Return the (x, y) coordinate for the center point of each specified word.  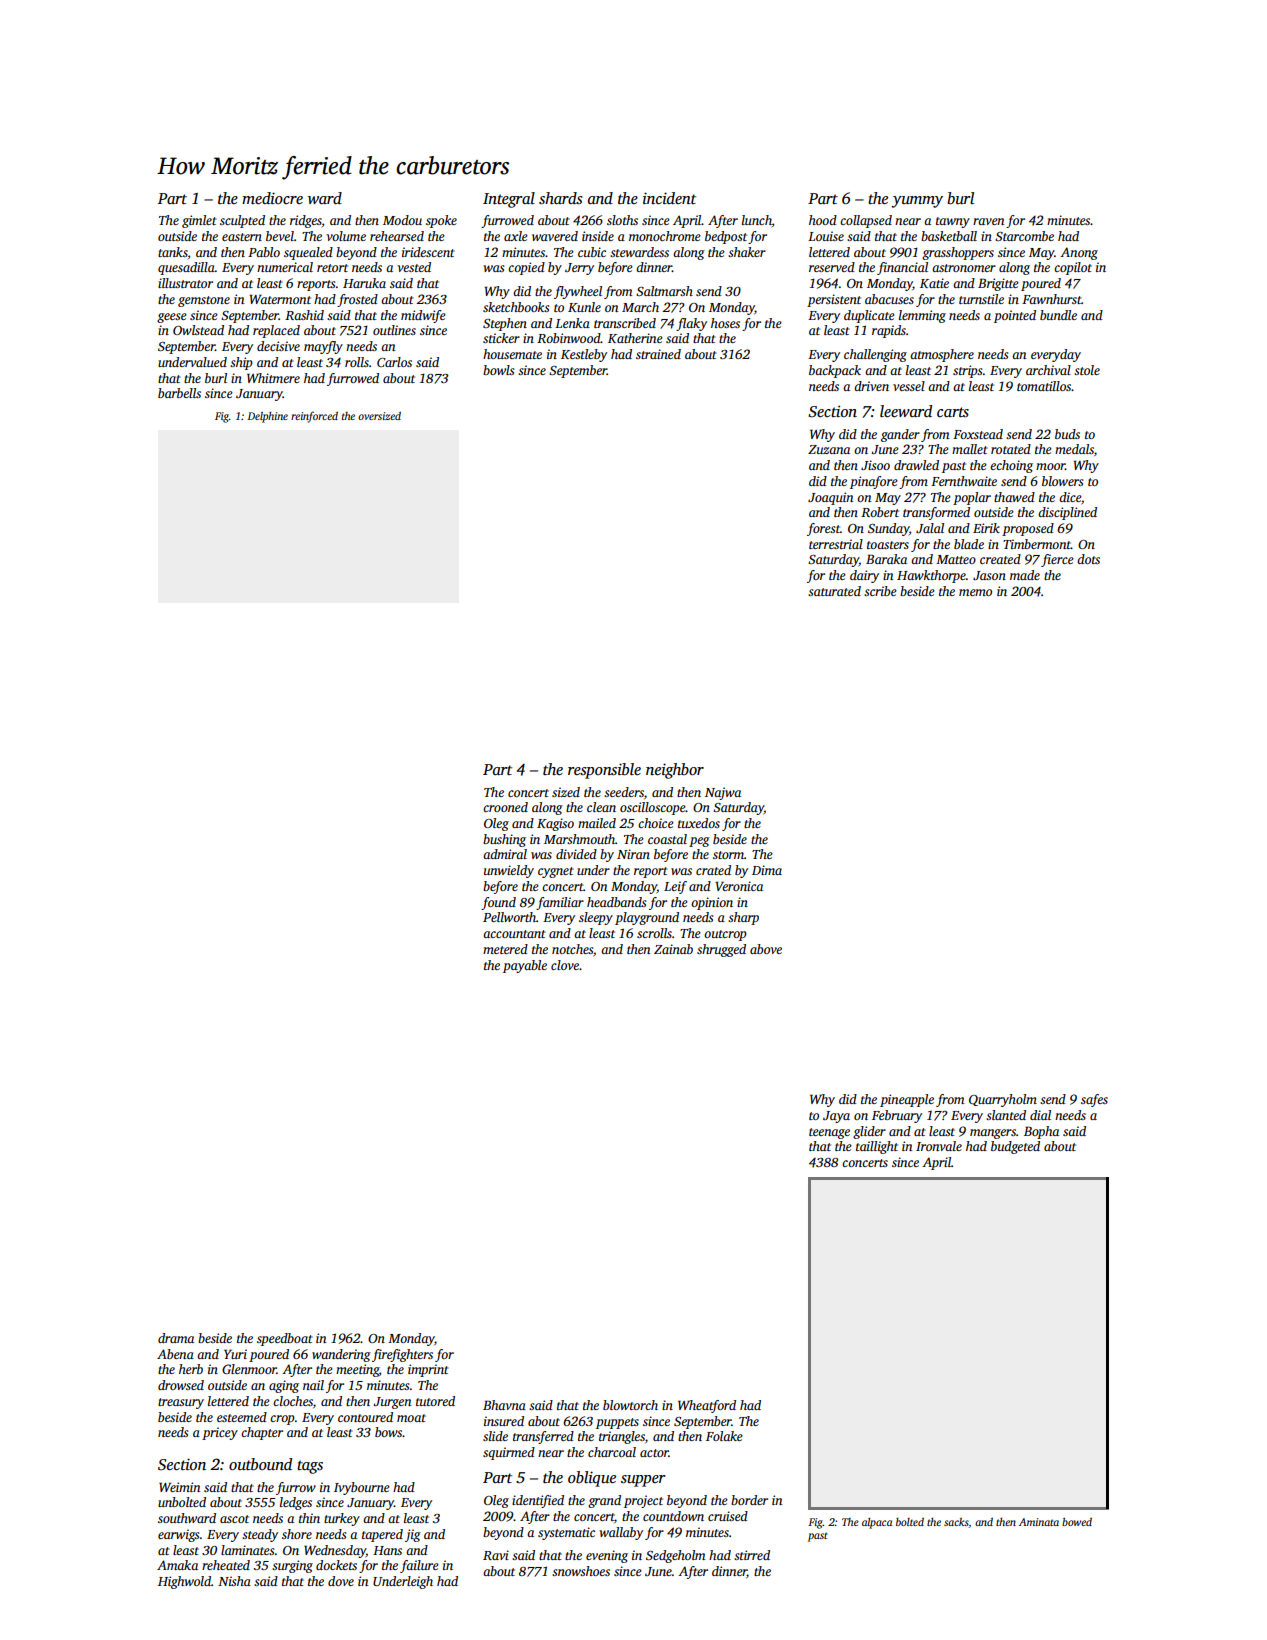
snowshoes (581, 1571)
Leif (675, 887)
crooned (505, 807)
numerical (285, 267)
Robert (880, 512)
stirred (752, 1555)
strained (658, 354)
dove (341, 1581)
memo (975, 592)
